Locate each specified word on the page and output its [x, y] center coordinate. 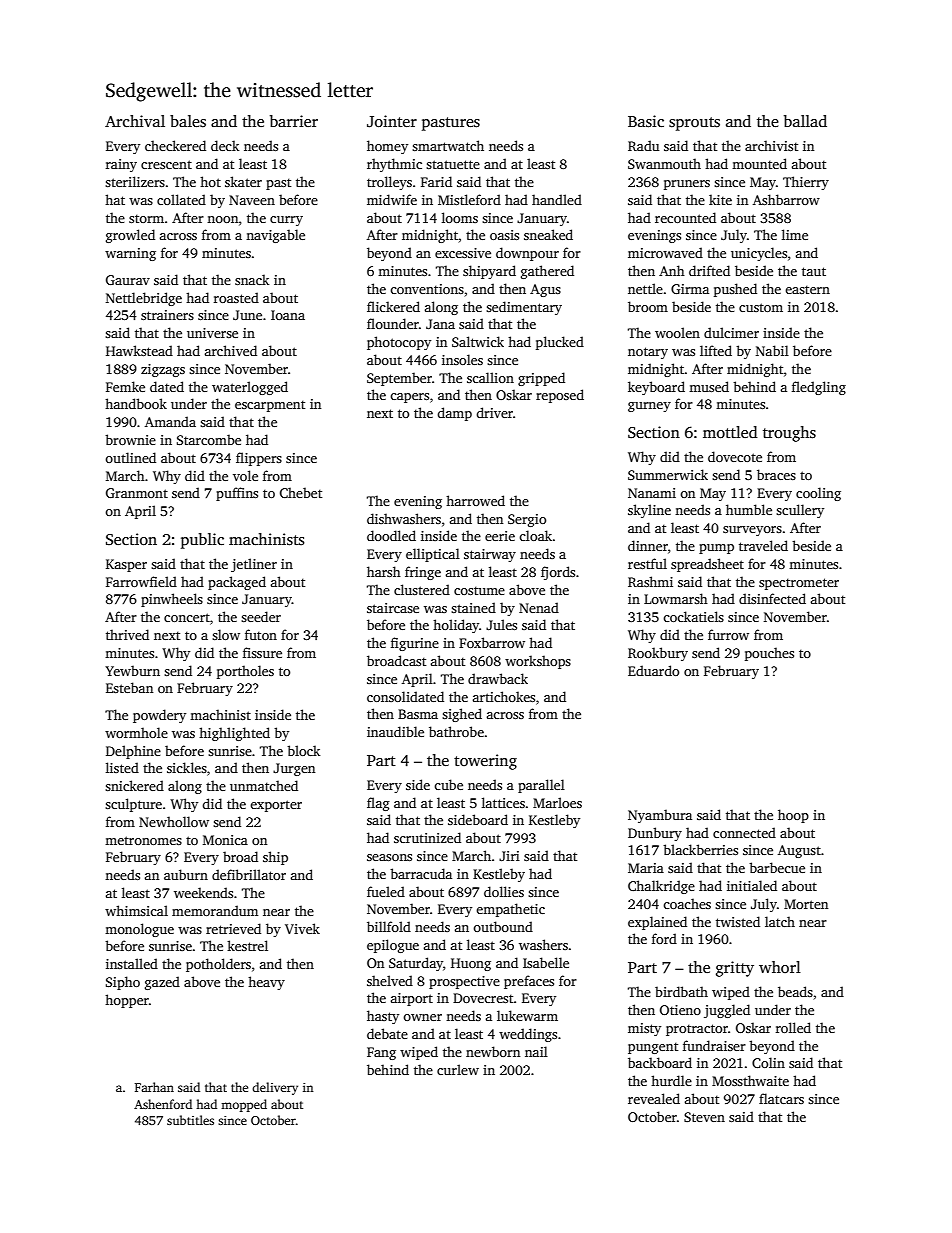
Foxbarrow [492, 642]
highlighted [234, 734]
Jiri [509, 856]
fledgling [819, 388]
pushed [735, 290]
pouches [769, 654]
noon [223, 219]
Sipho [123, 983]
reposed [560, 396]
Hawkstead [139, 350]
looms [460, 217]
